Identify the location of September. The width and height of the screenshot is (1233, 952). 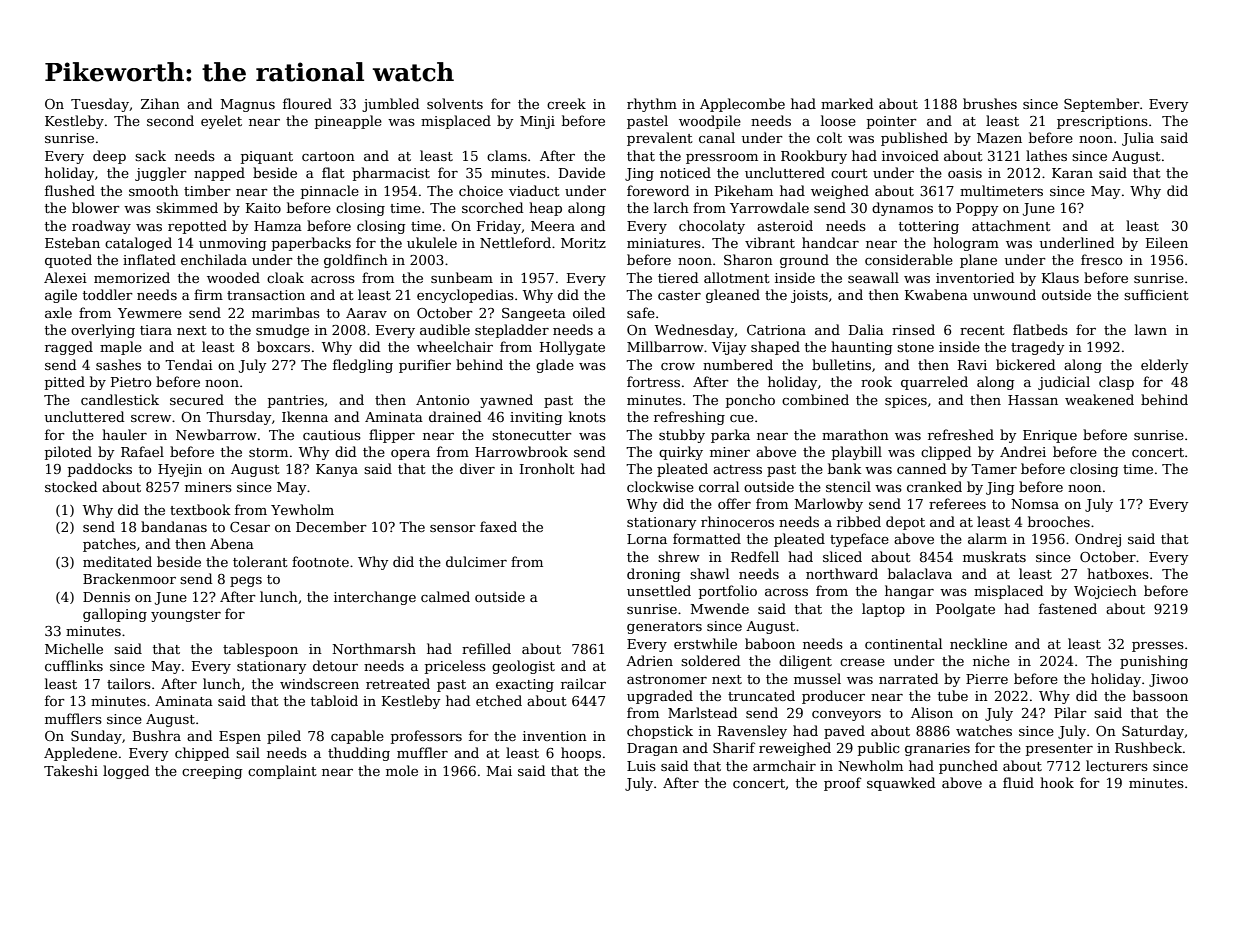
(1102, 105).
